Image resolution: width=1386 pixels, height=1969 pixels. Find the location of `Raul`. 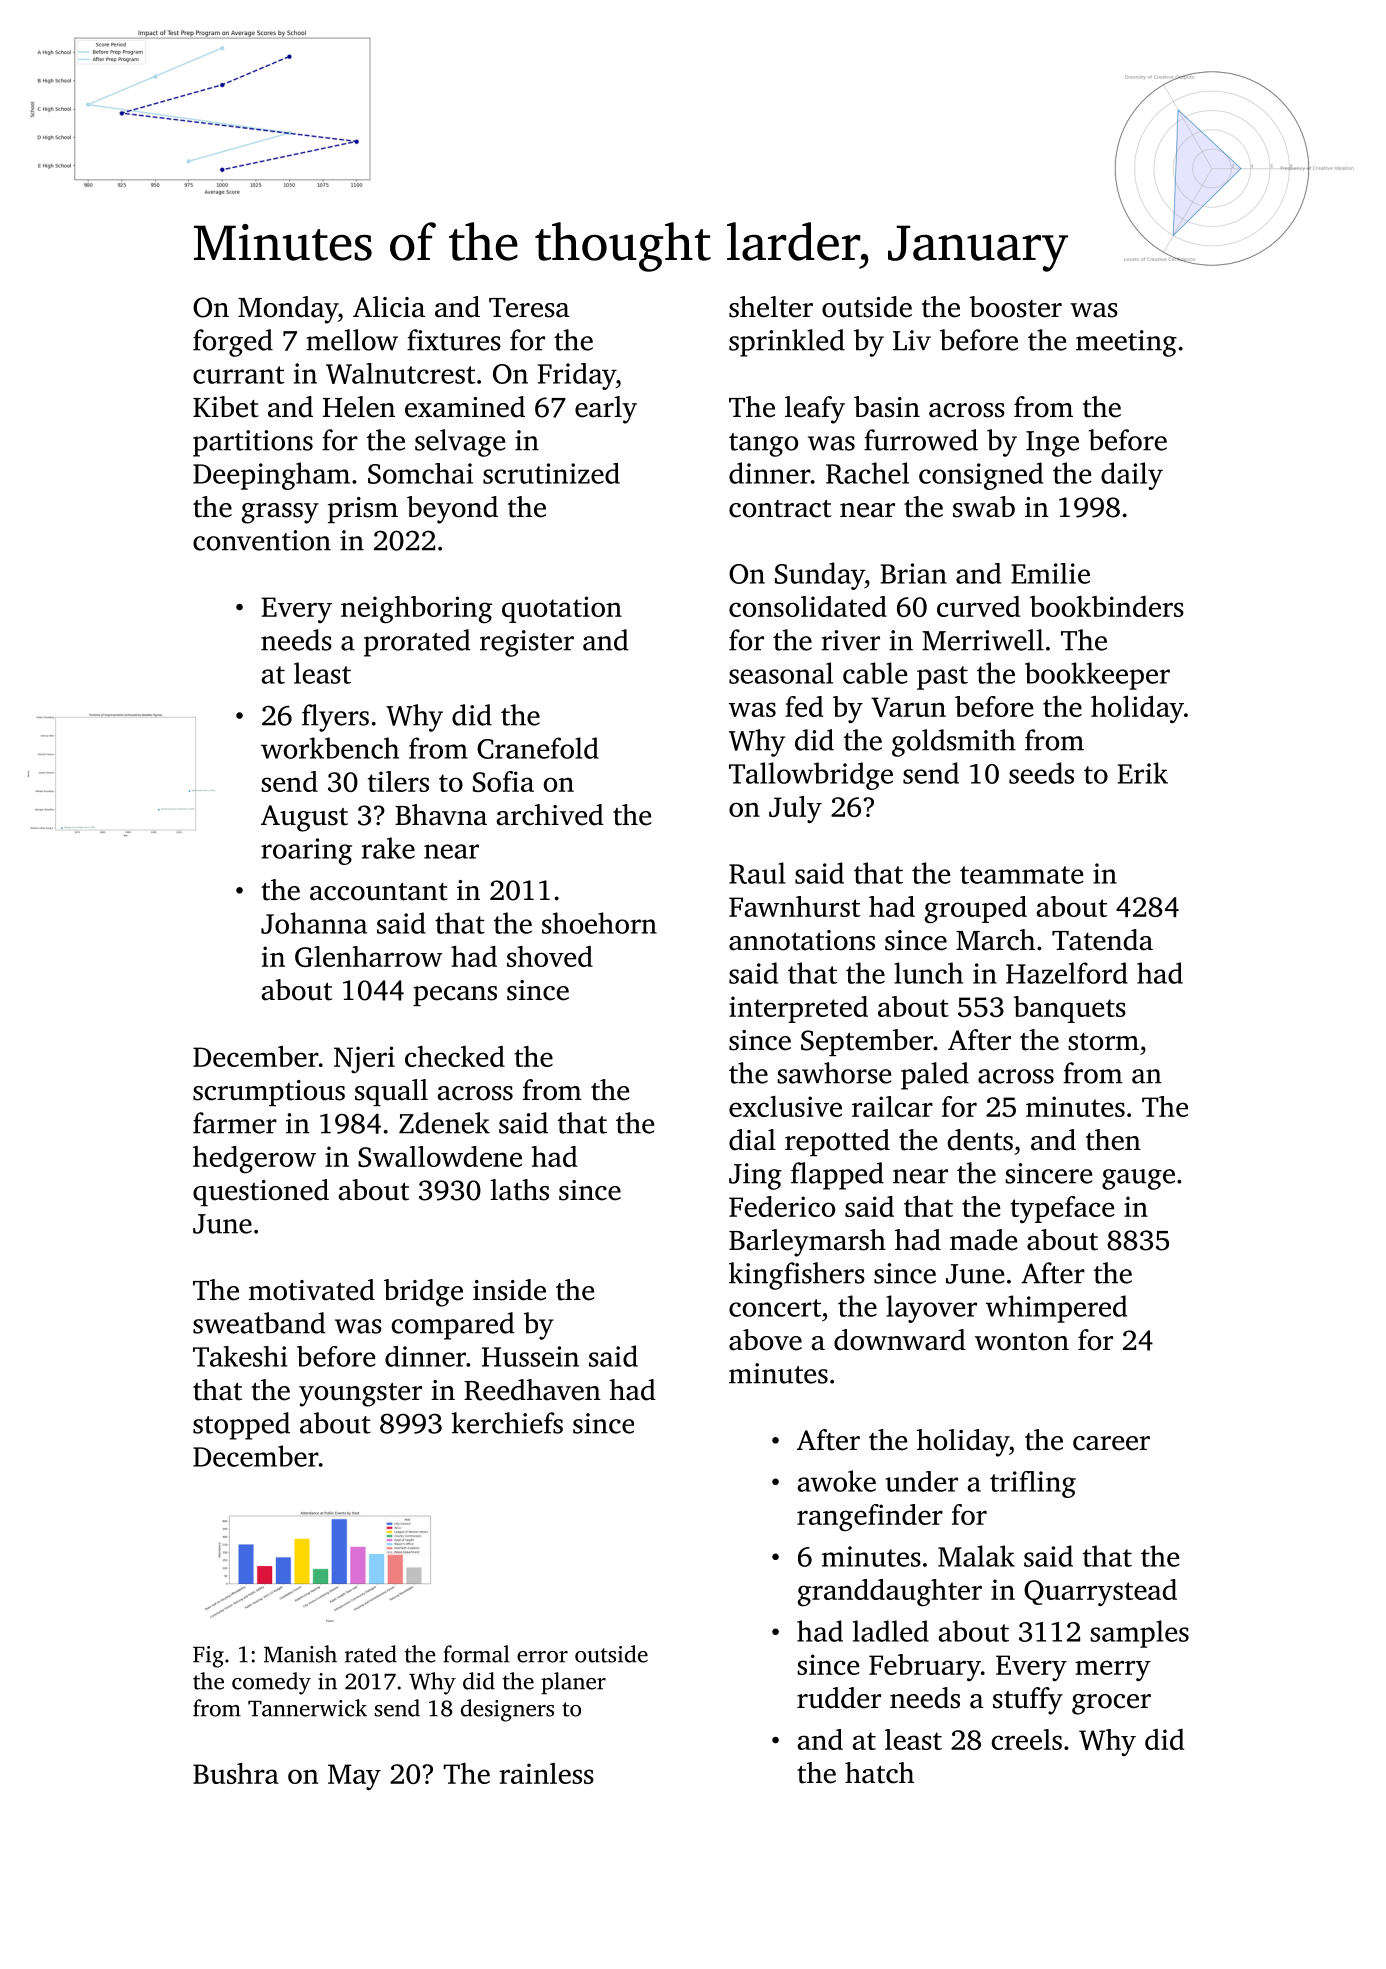

Raul is located at coordinates (757, 873).
